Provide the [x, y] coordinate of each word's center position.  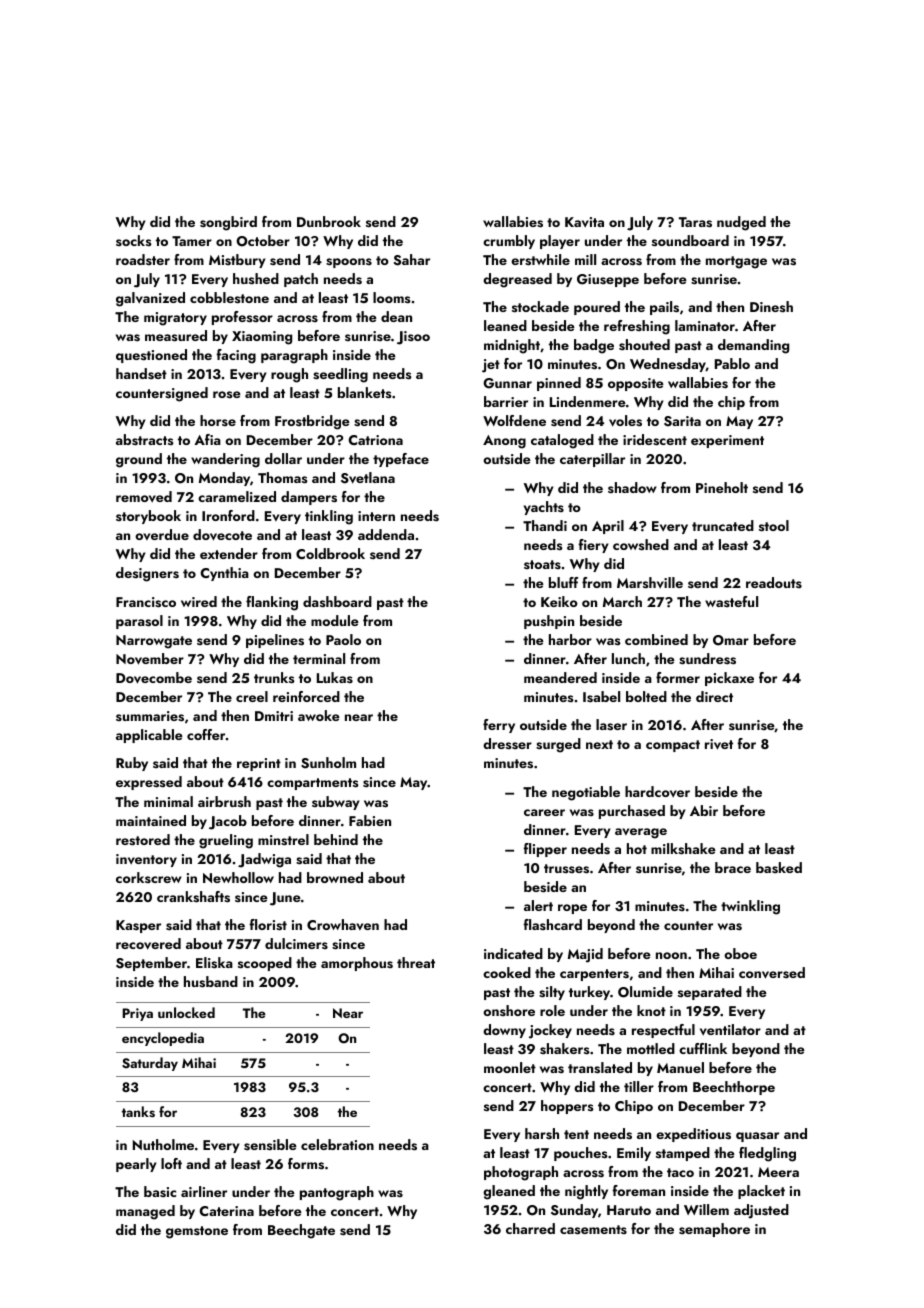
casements [593, 1229]
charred [530, 1228]
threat [416, 962]
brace [733, 867]
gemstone [197, 1232]
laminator [705, 325]
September [151, 964]
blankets [364, 392]
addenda [386, 534]
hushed [256, 278]
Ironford [228, 515]
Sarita [682, 421]
